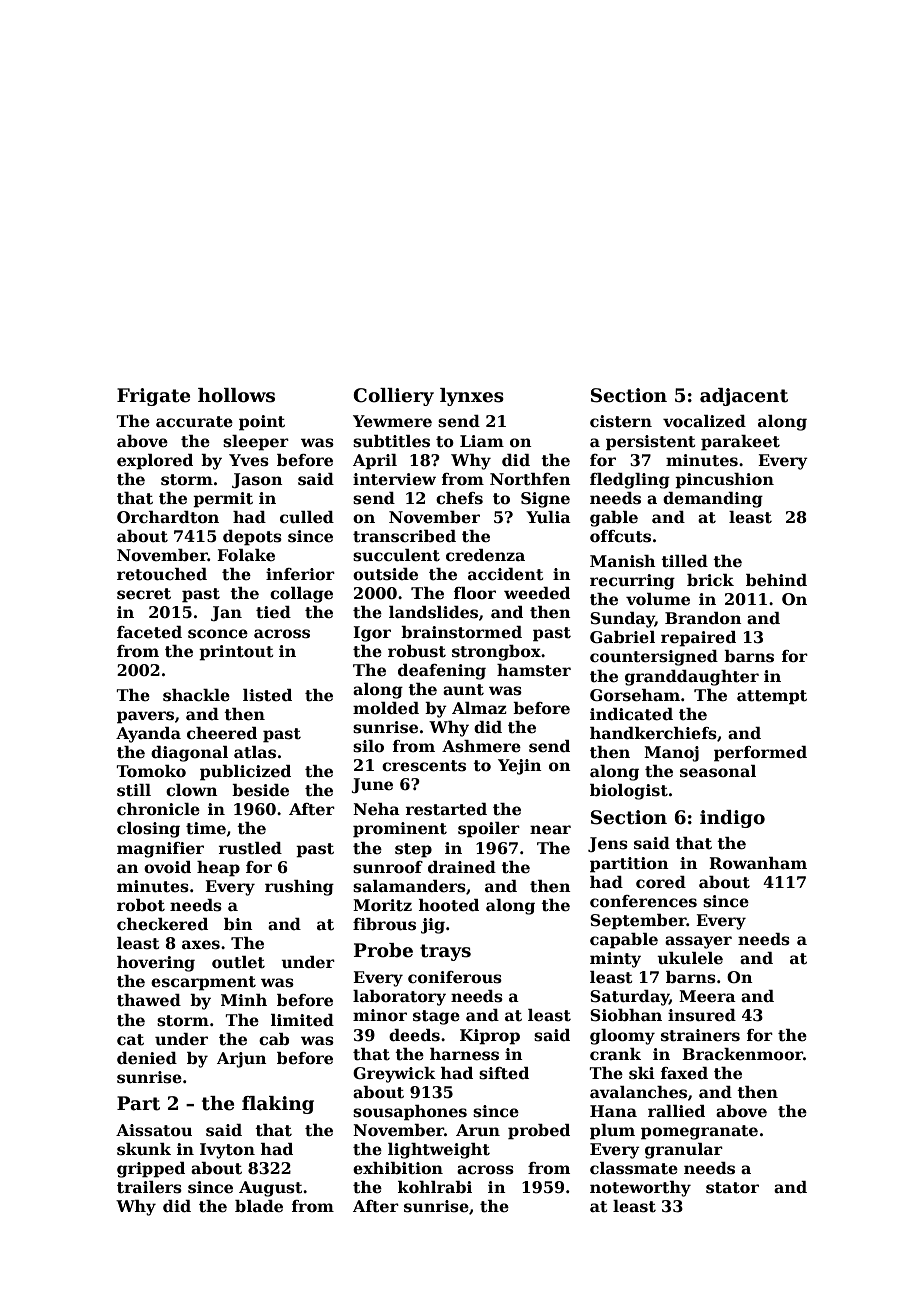  I want to click on pavers, so click(145, 717).
